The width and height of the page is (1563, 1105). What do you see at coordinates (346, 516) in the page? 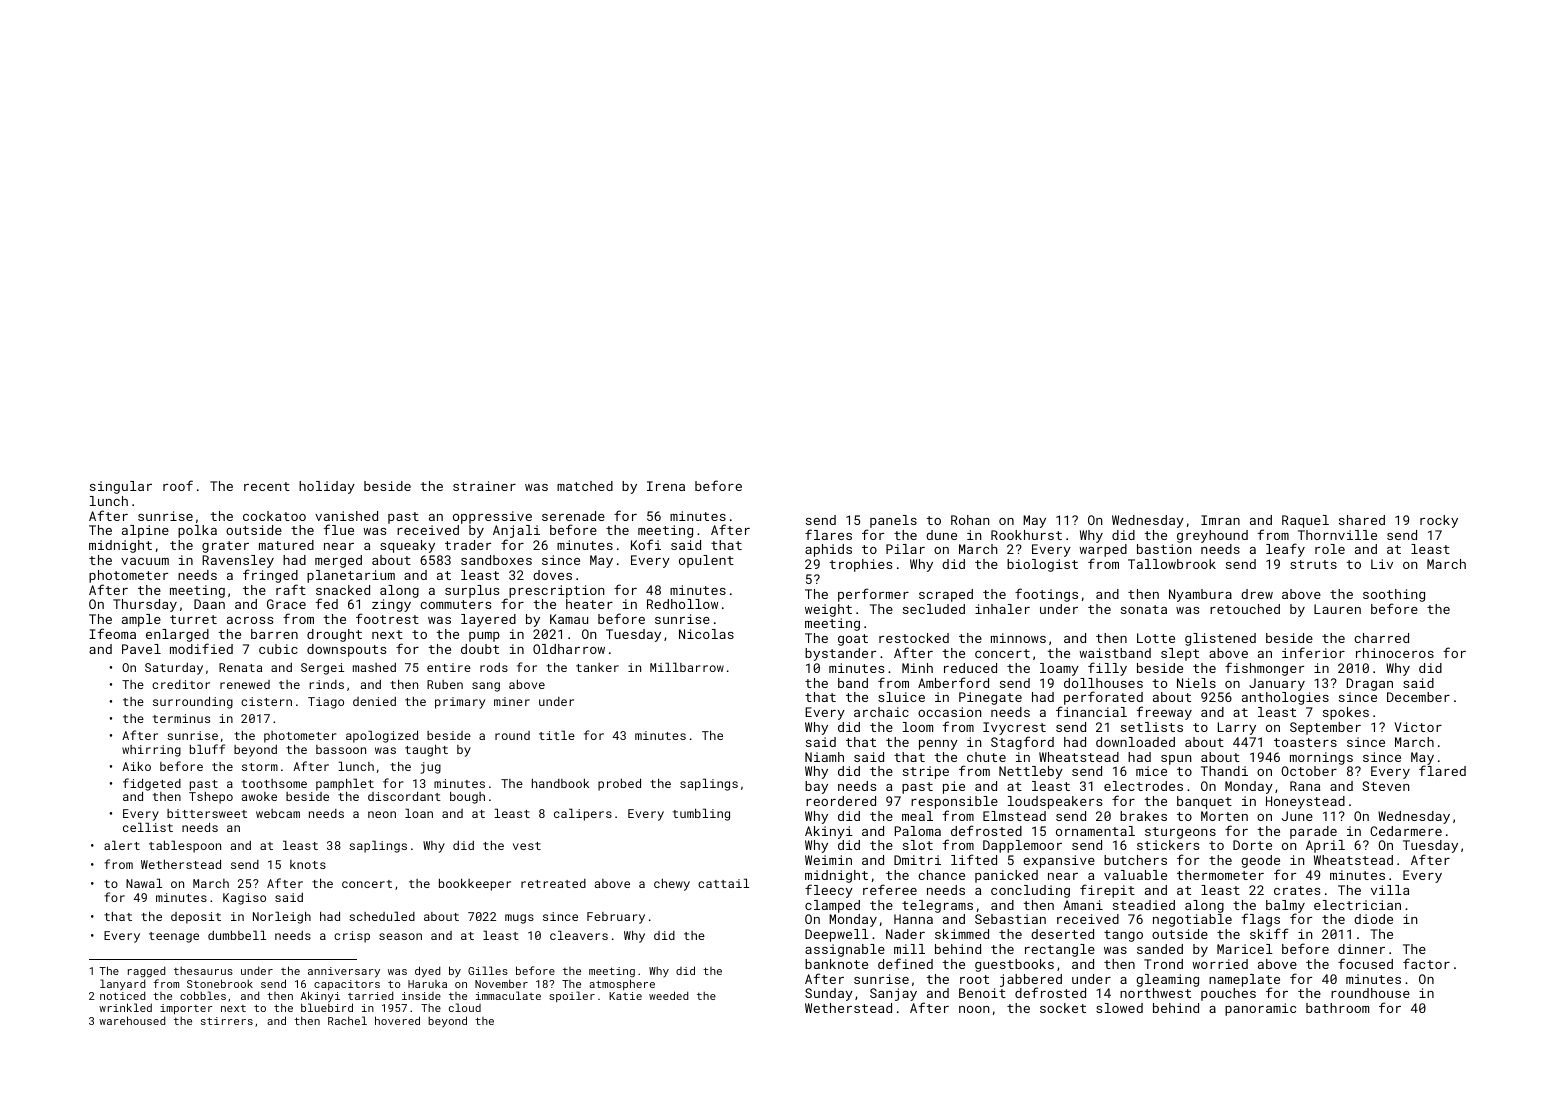
I see `vanished` at bounding box center [346, 516].
